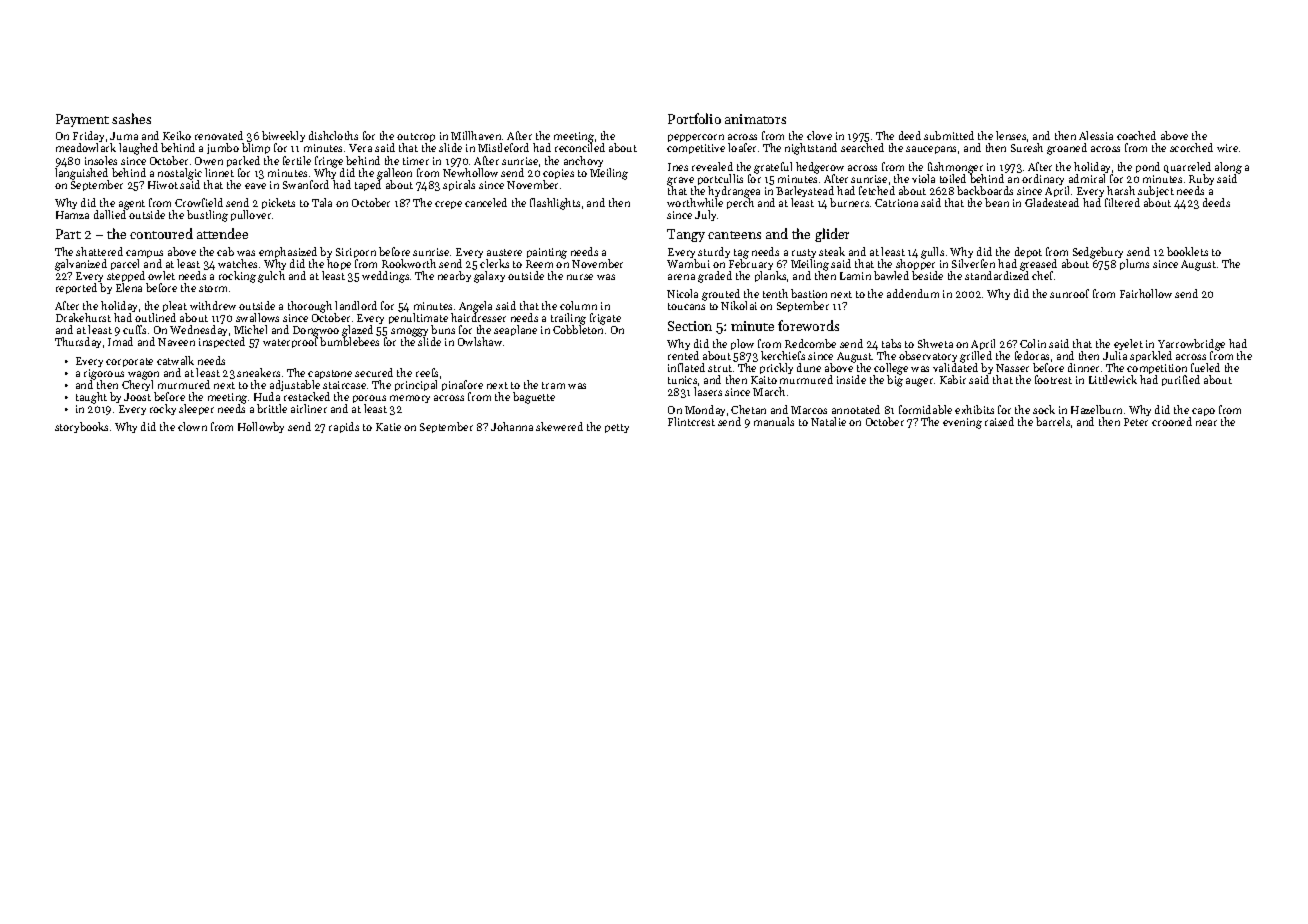 The width and height of the image is (1308, 924). Describe the element at coordinates (81, 174) in the image. I see `languished` at that location.
